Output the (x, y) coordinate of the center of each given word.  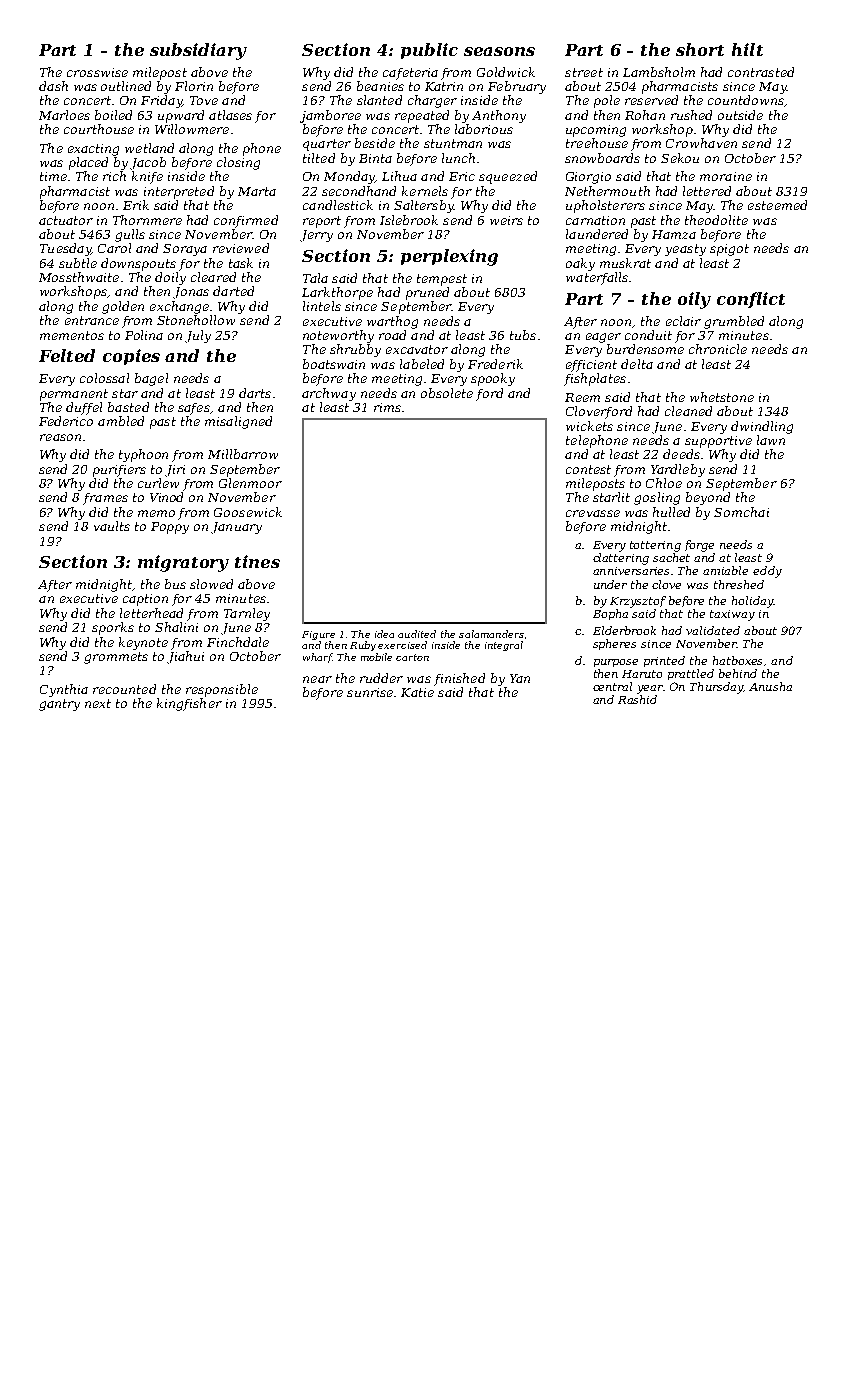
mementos (72, 335)
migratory (183, 563)
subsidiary (198, 51)
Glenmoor (250, 483)
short (700, 49)
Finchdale (238, 642)
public (429, 51)
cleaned (688, 411)
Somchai (741, 512)
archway (329, 394)
